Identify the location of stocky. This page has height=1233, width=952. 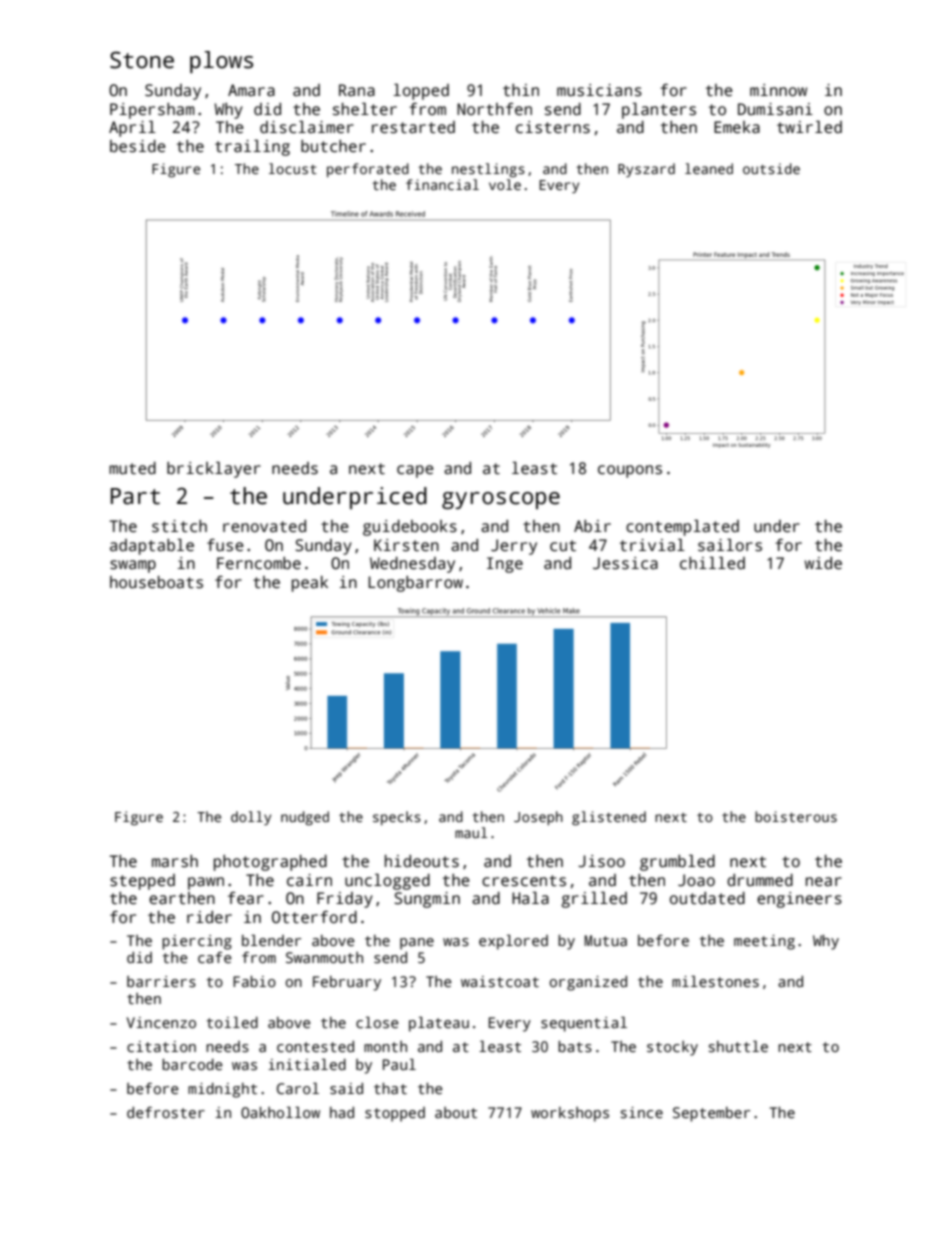
(672, 1048).
